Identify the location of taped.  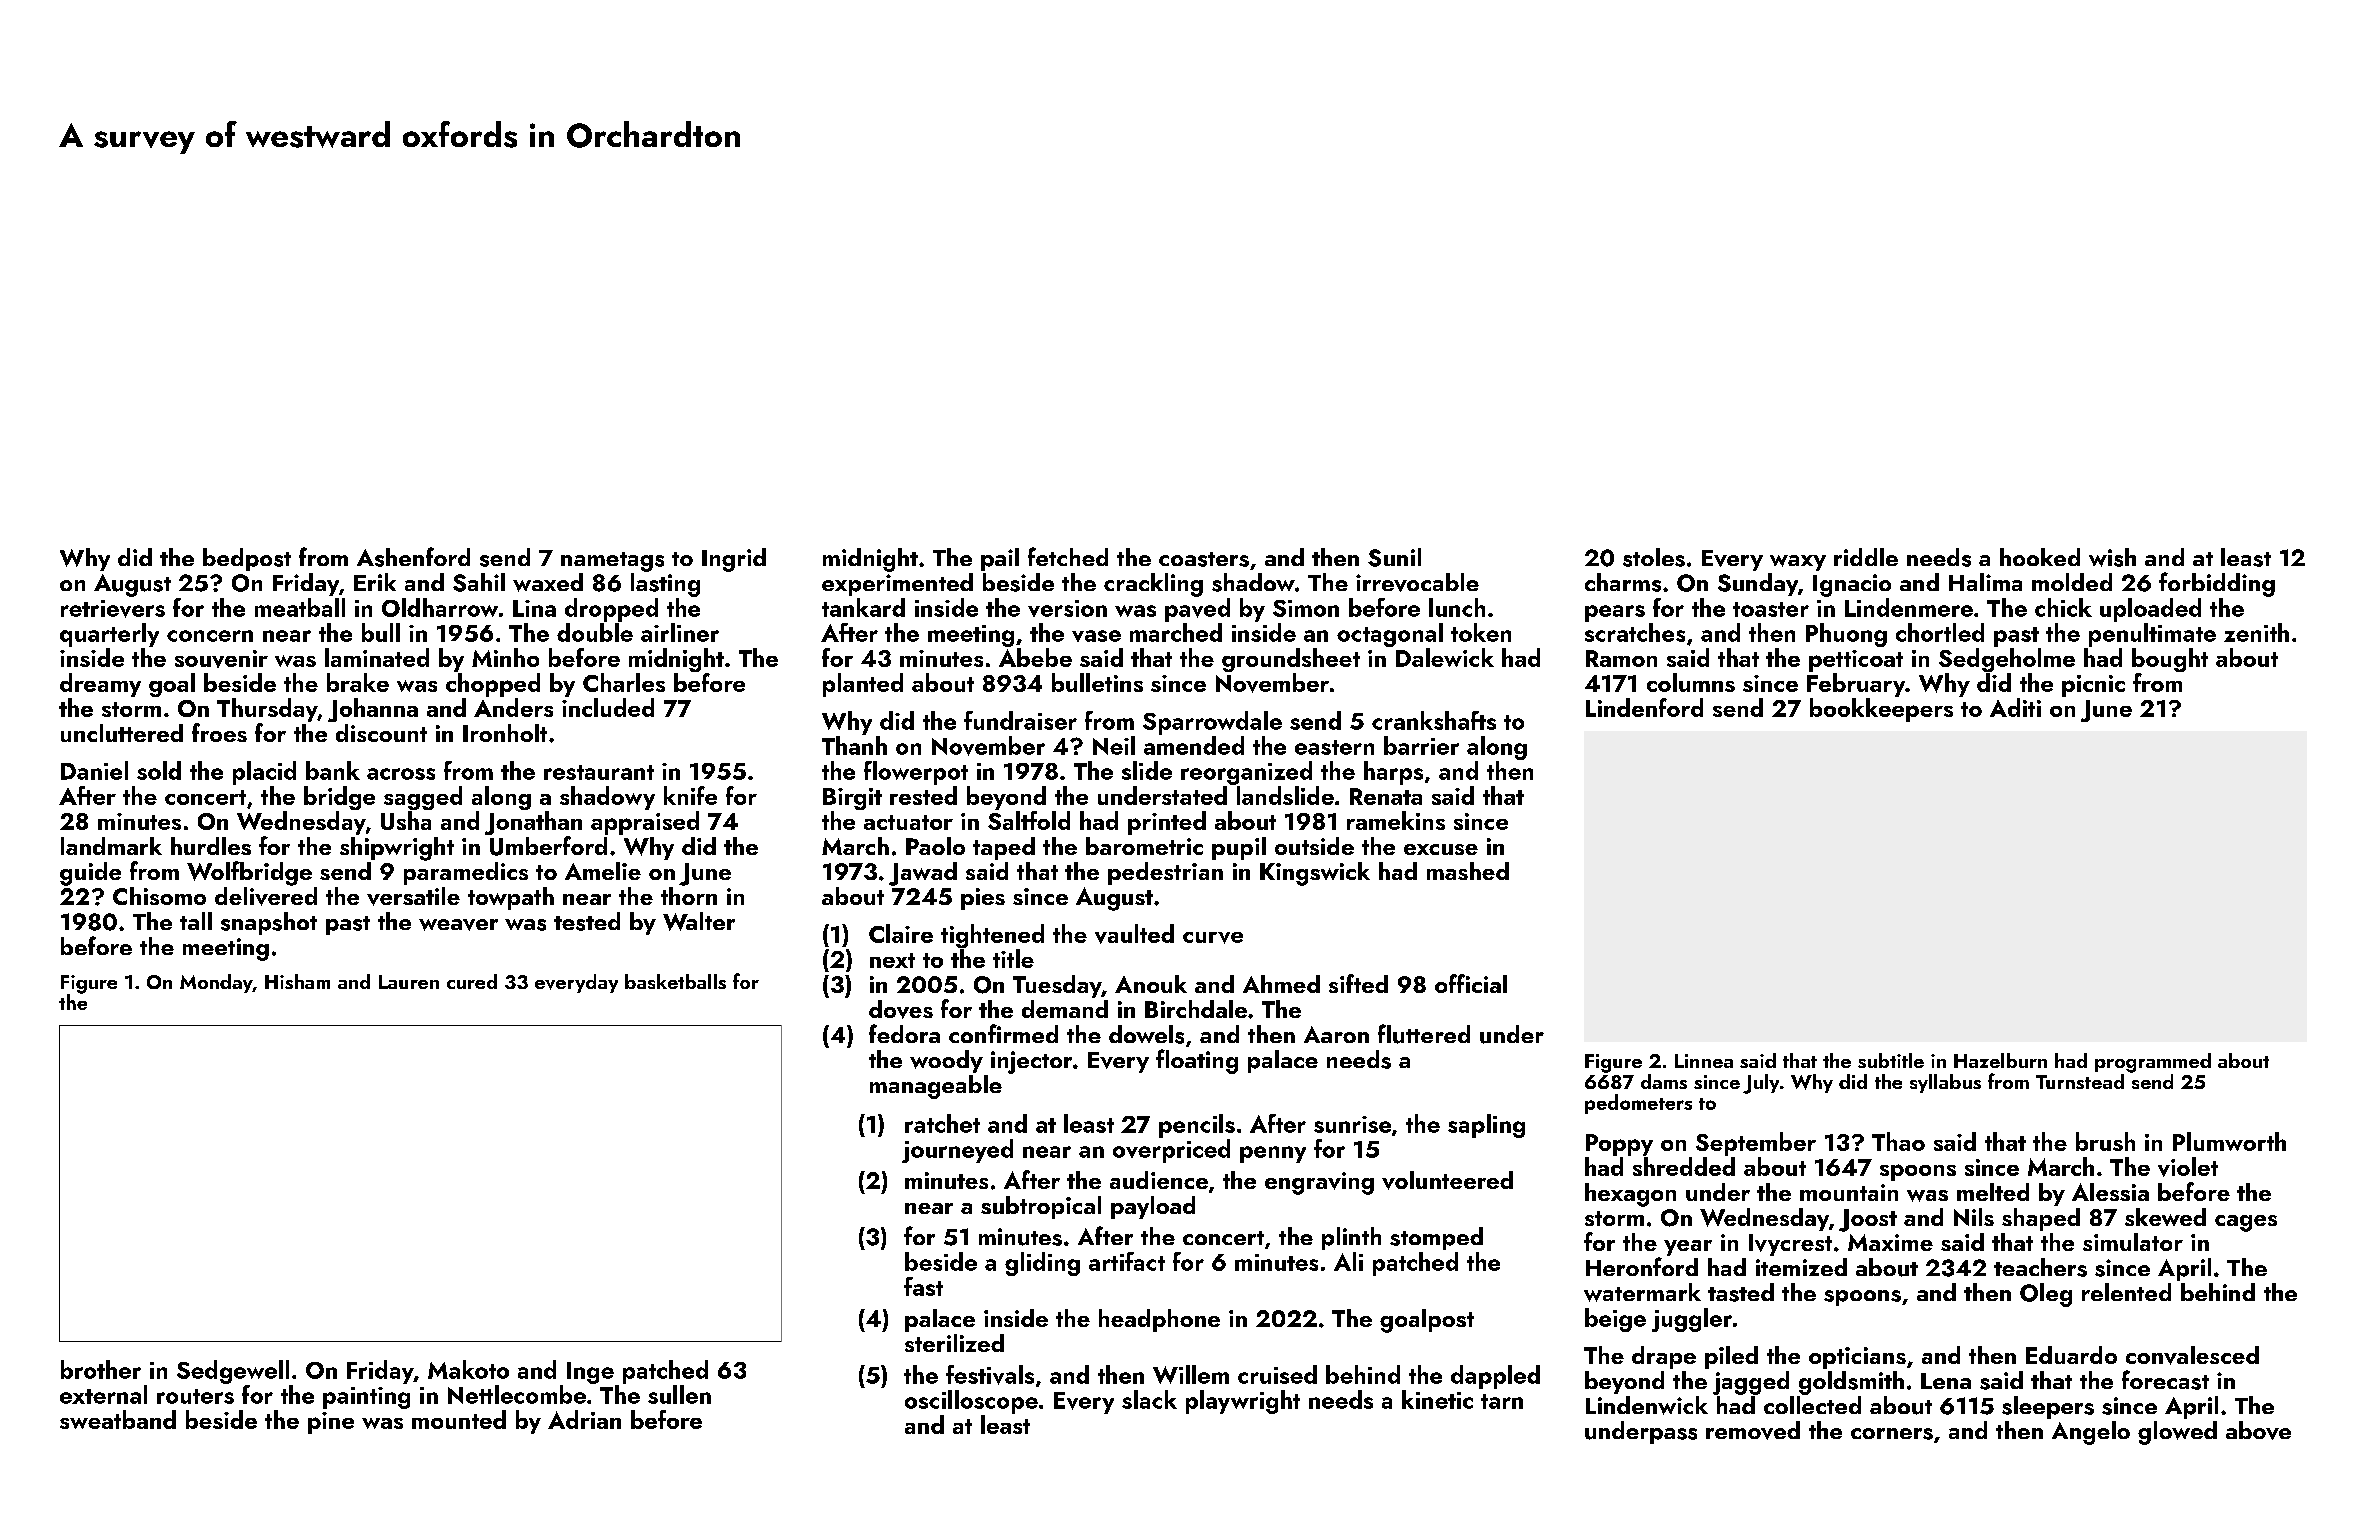
(1004, 848).
